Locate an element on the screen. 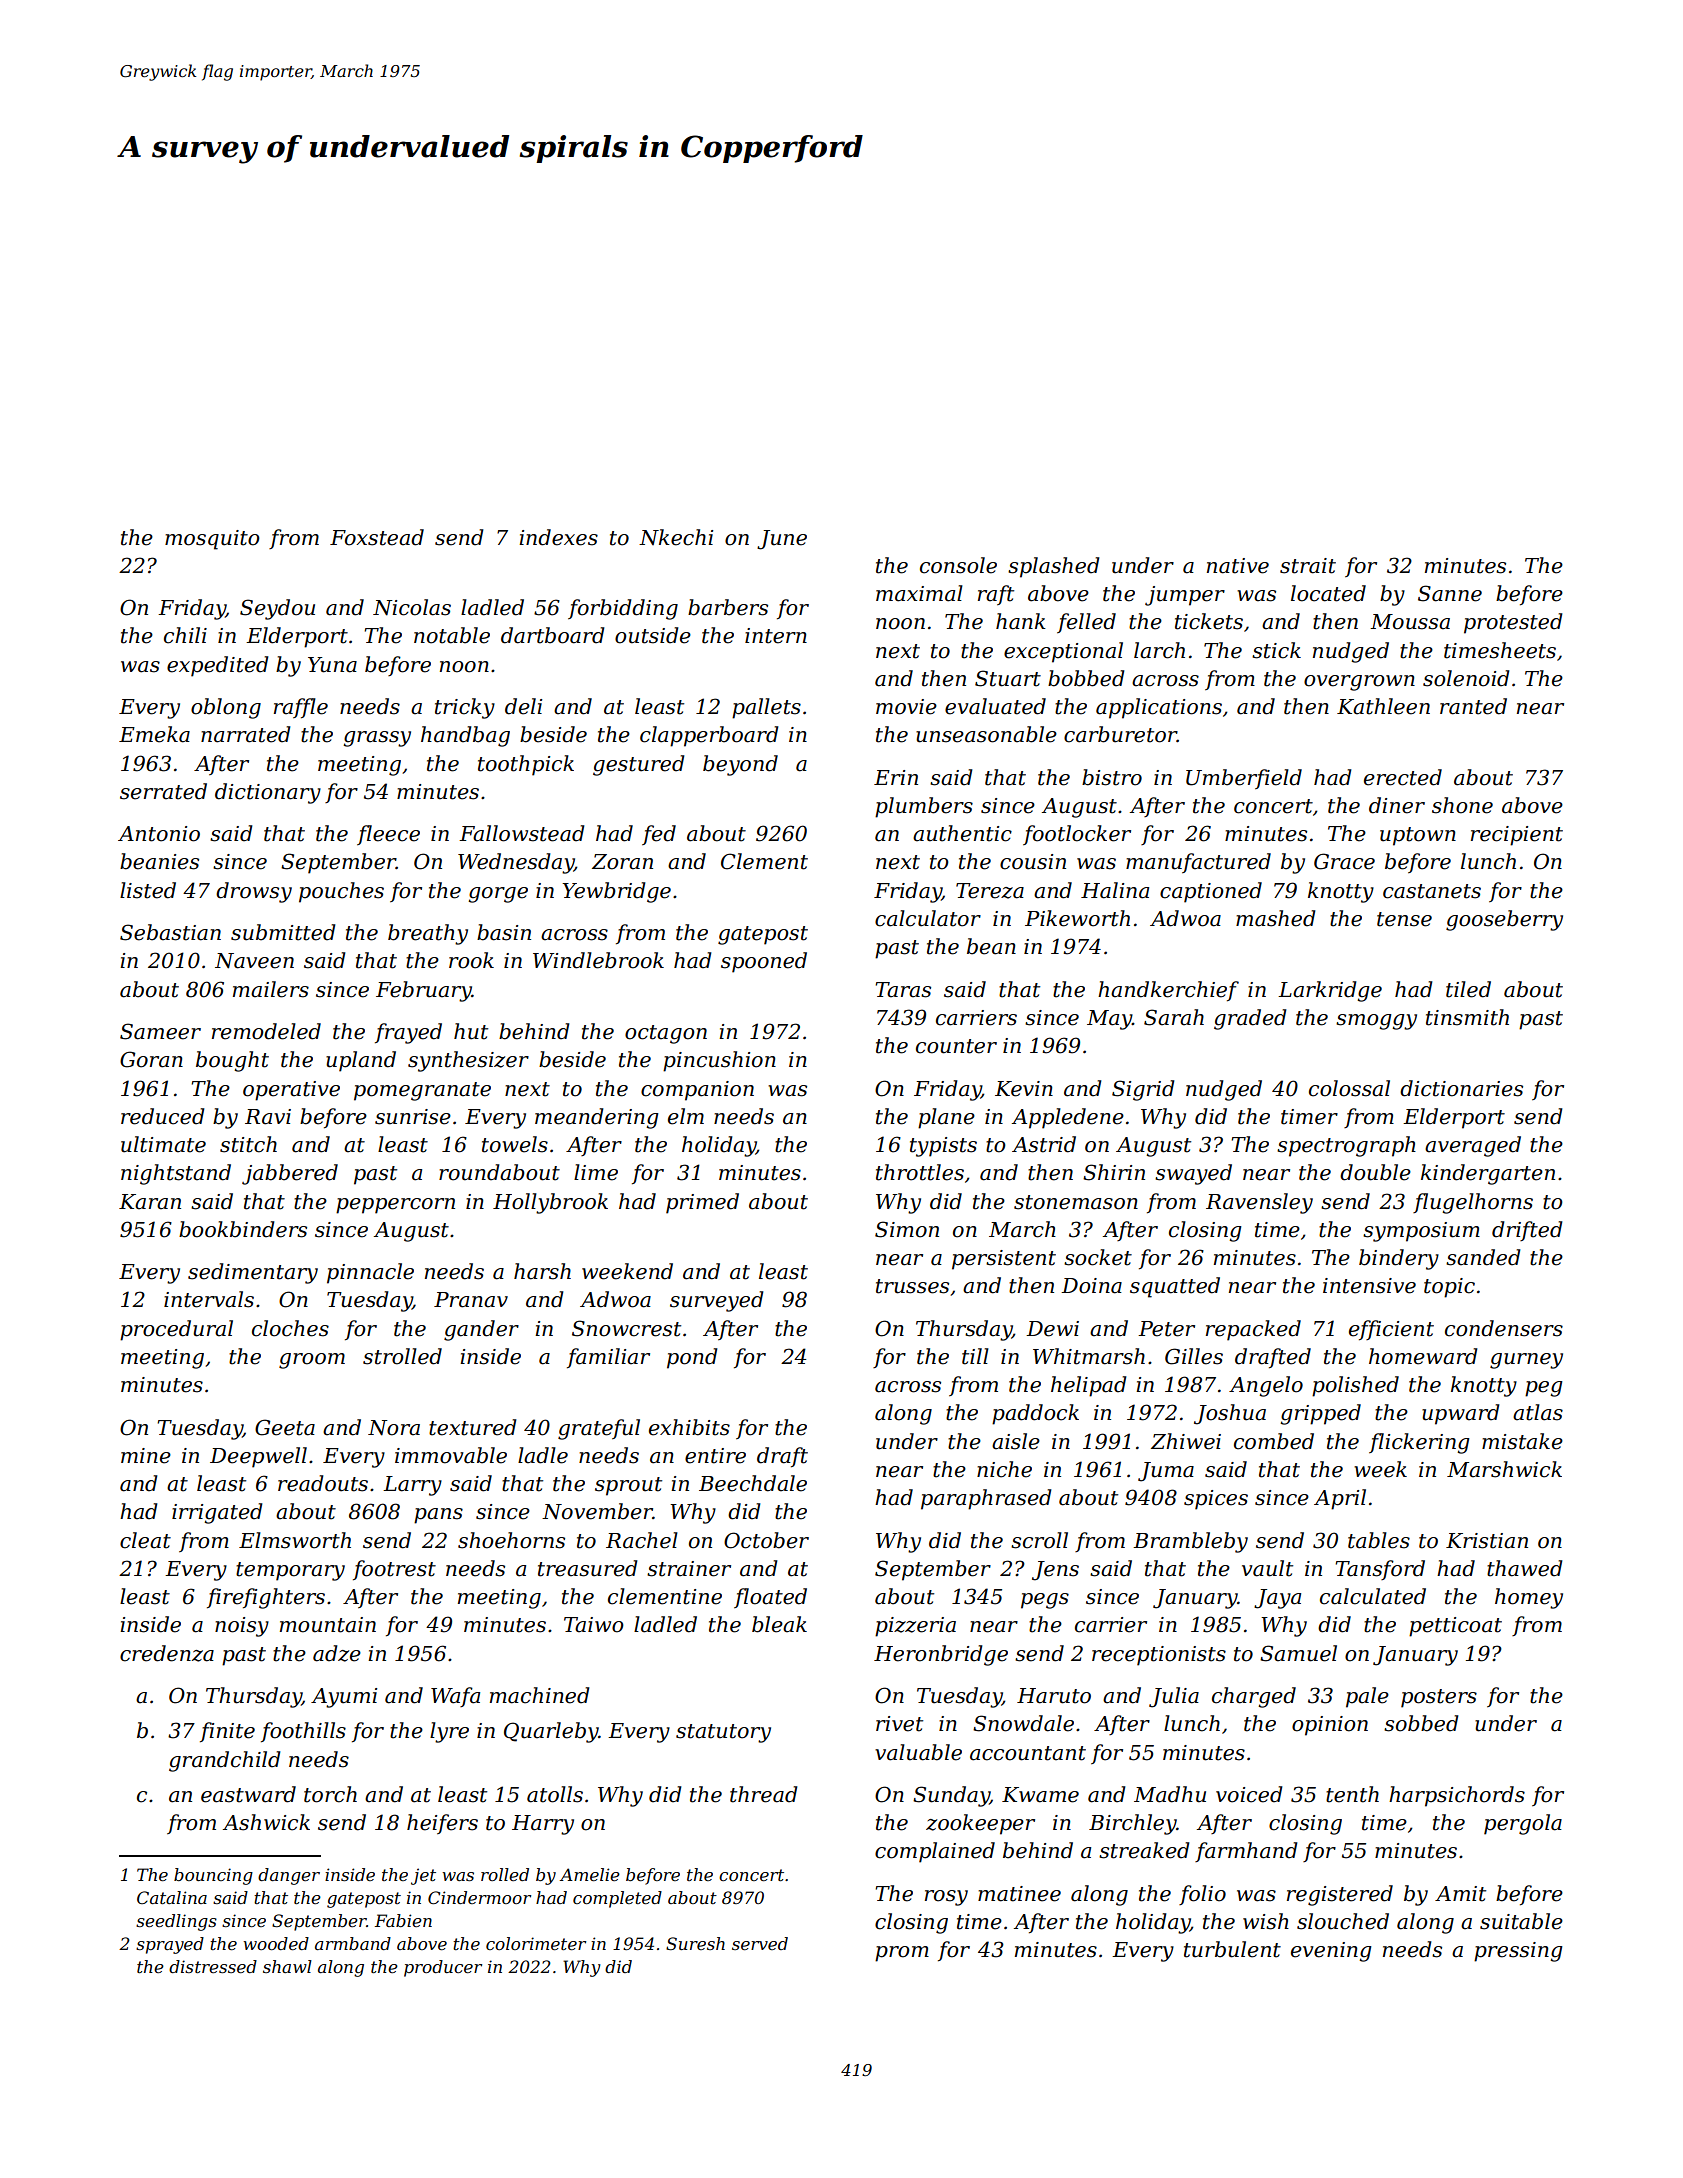 The width and height of the screenshot is (1683, 2178). double is located at coordinates (1375, 1172).
